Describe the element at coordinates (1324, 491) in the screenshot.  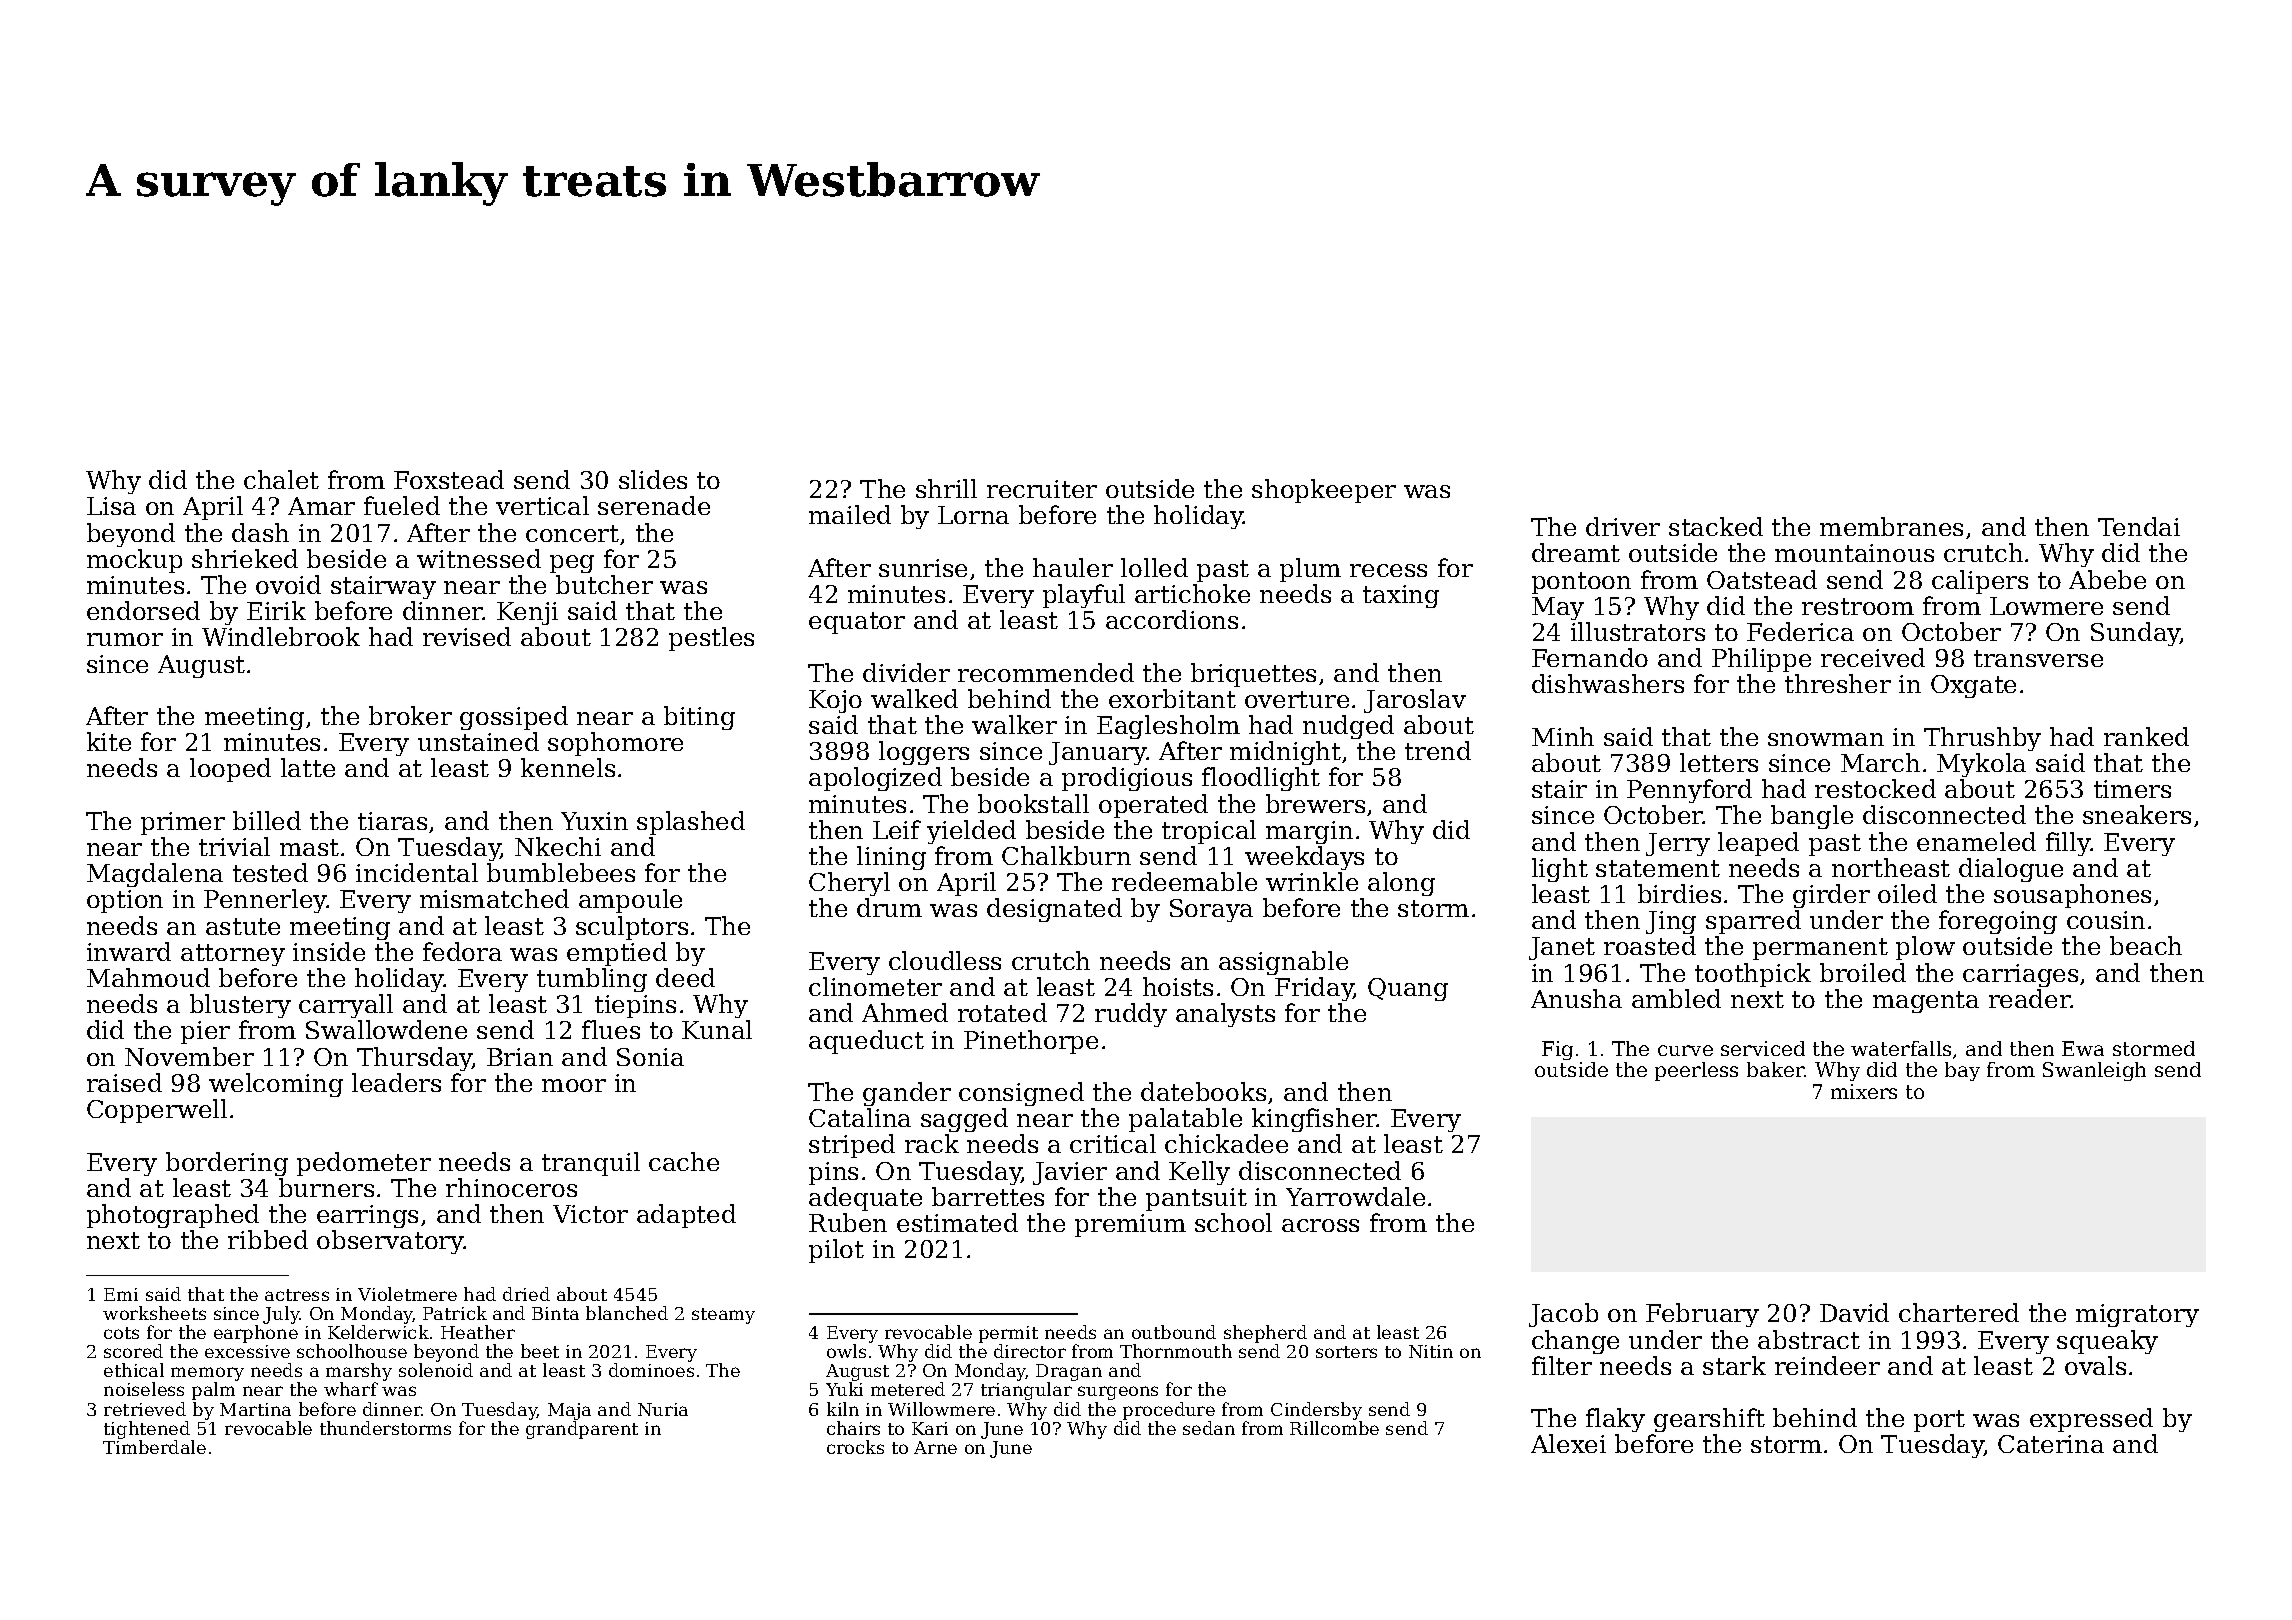
I see `shopkeeper` at that location.
